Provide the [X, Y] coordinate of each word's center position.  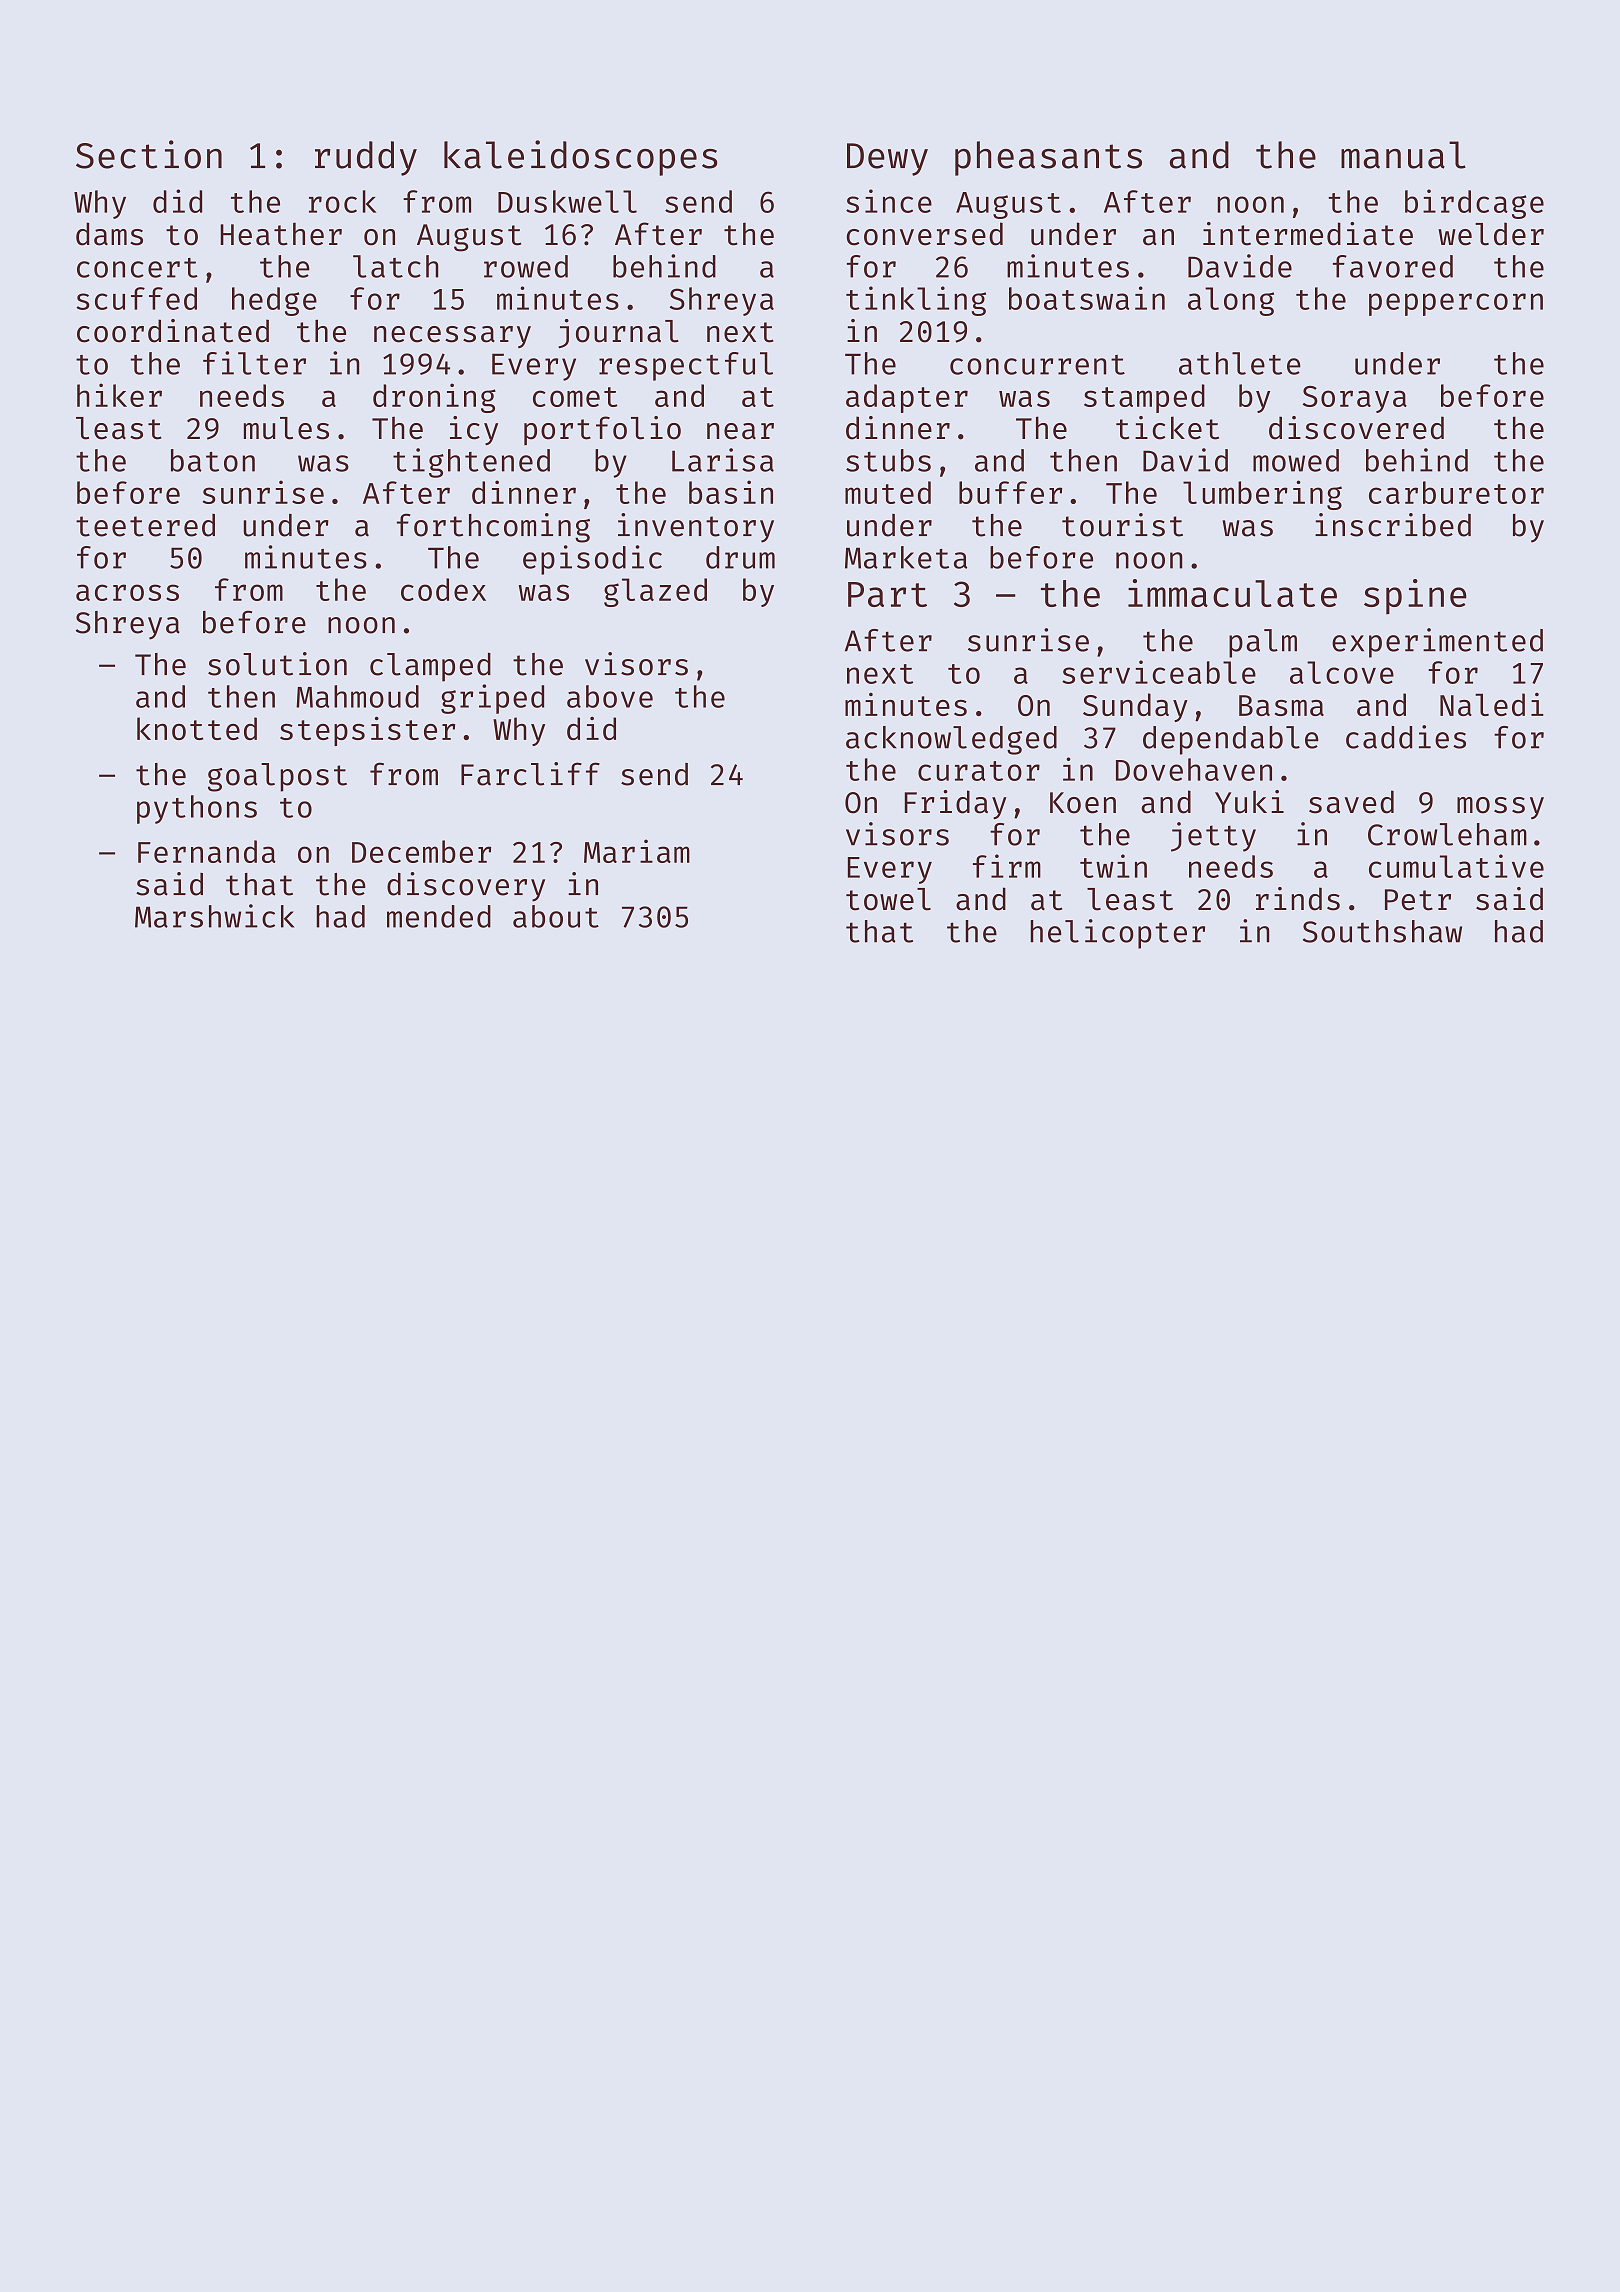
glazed [655, 592]
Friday [956, 805]
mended [439, 916]
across [127, 592]
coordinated [173, 331]
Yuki [1249, 802]
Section [149, 154]
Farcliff [530, 774]
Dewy [887, 159]
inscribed [1393, 525]
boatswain [1087, 298]
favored [1393, 266]
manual [1403, 155]
